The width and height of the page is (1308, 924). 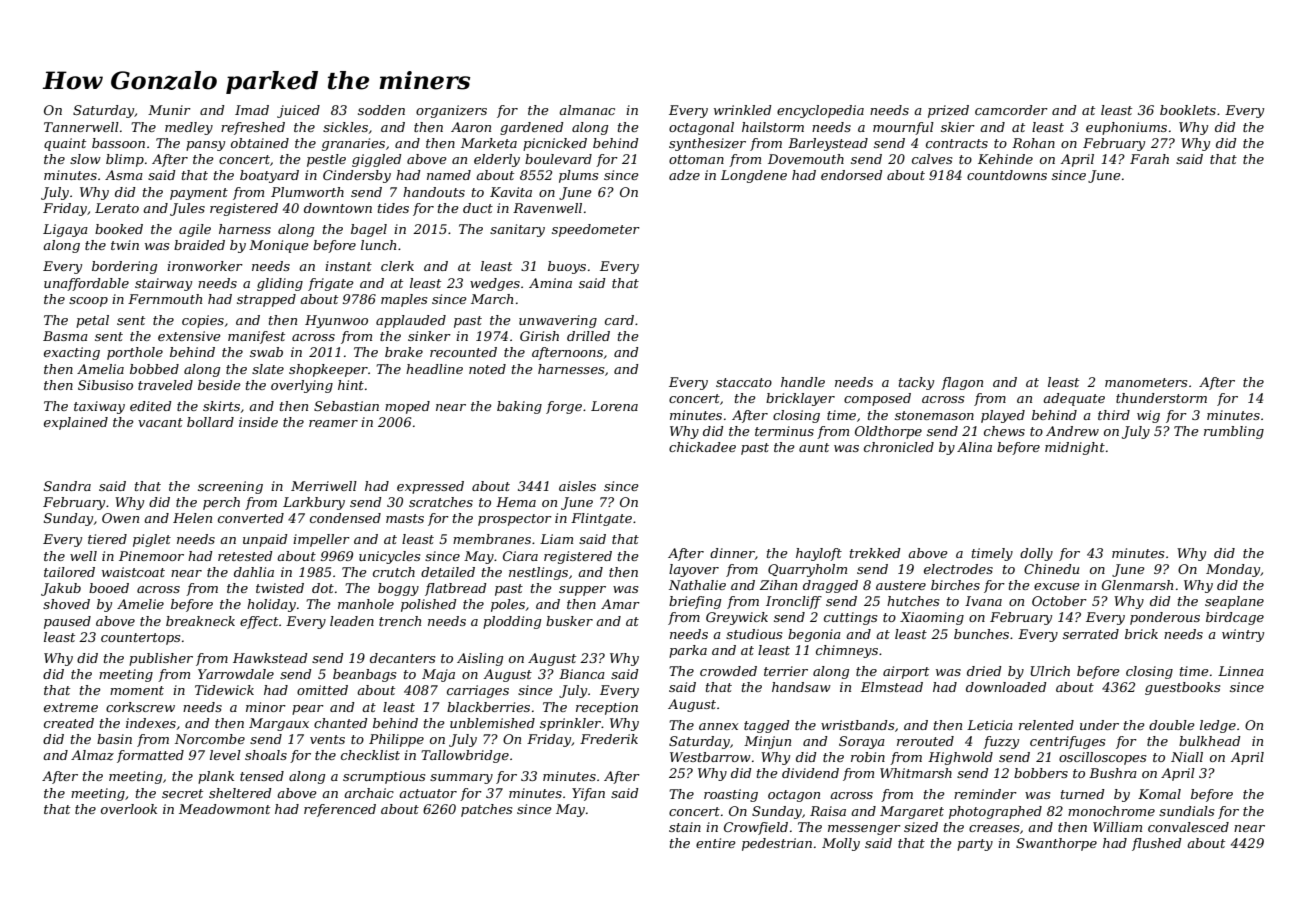 I want to click on serrated, so click(x=1091, y=634).
